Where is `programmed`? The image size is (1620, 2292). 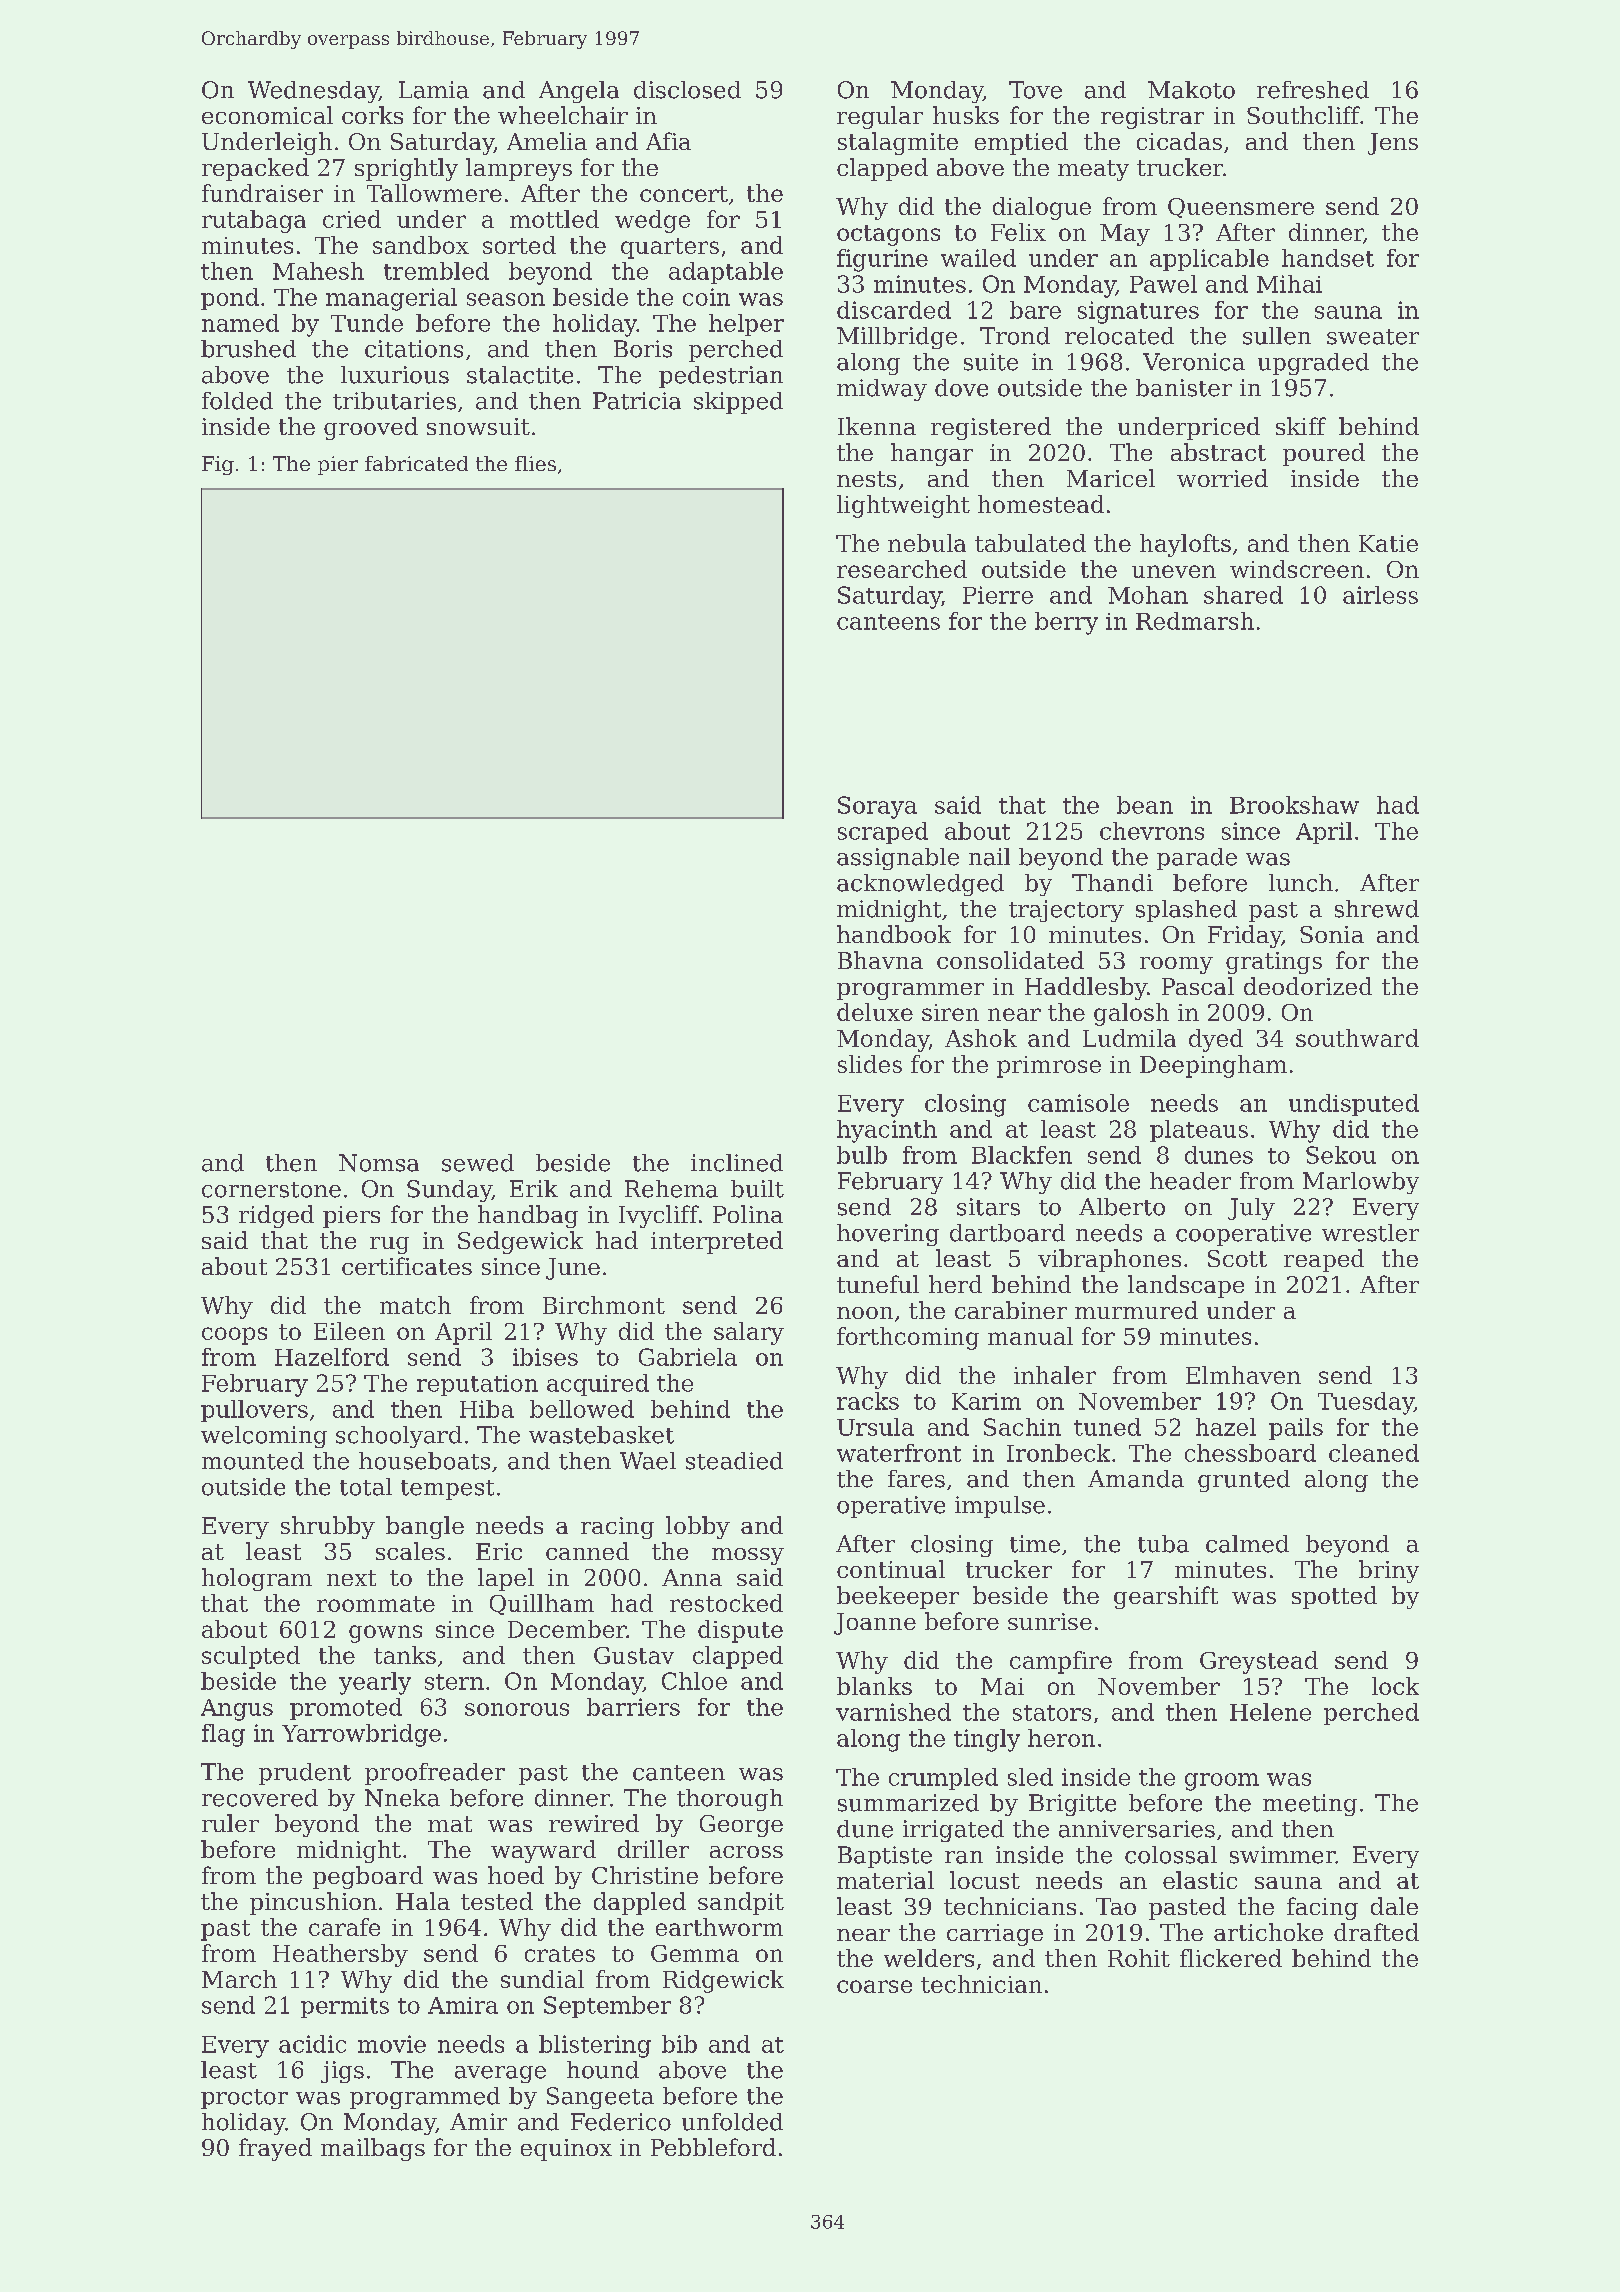
programmed is located at coordinates (425, 2098).
